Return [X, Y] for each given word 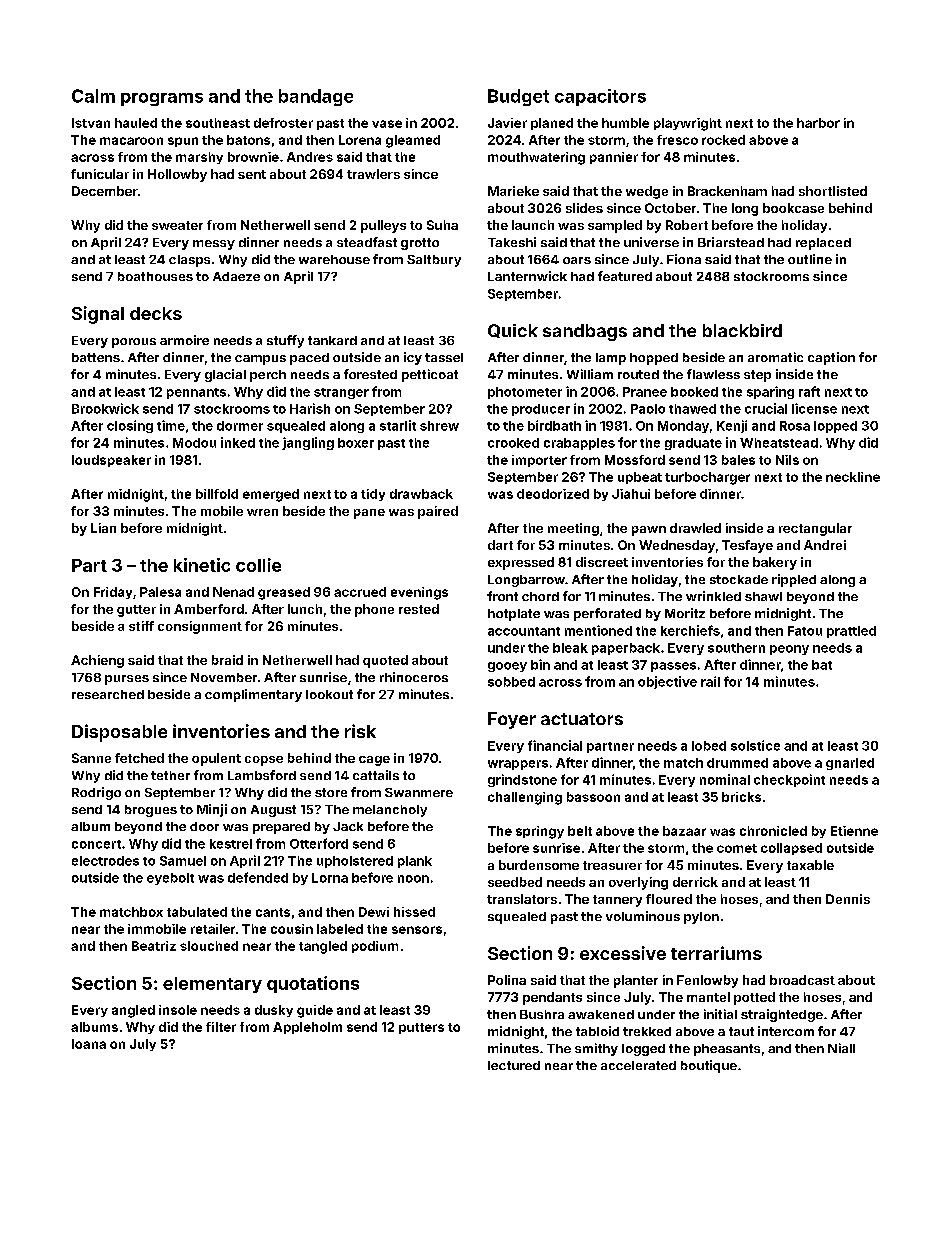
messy [214, 245]
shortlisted [833, 191]
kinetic [202, 565]
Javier [507, 123]
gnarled [850, 764]
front [502, 596]
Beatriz [154, 946]
